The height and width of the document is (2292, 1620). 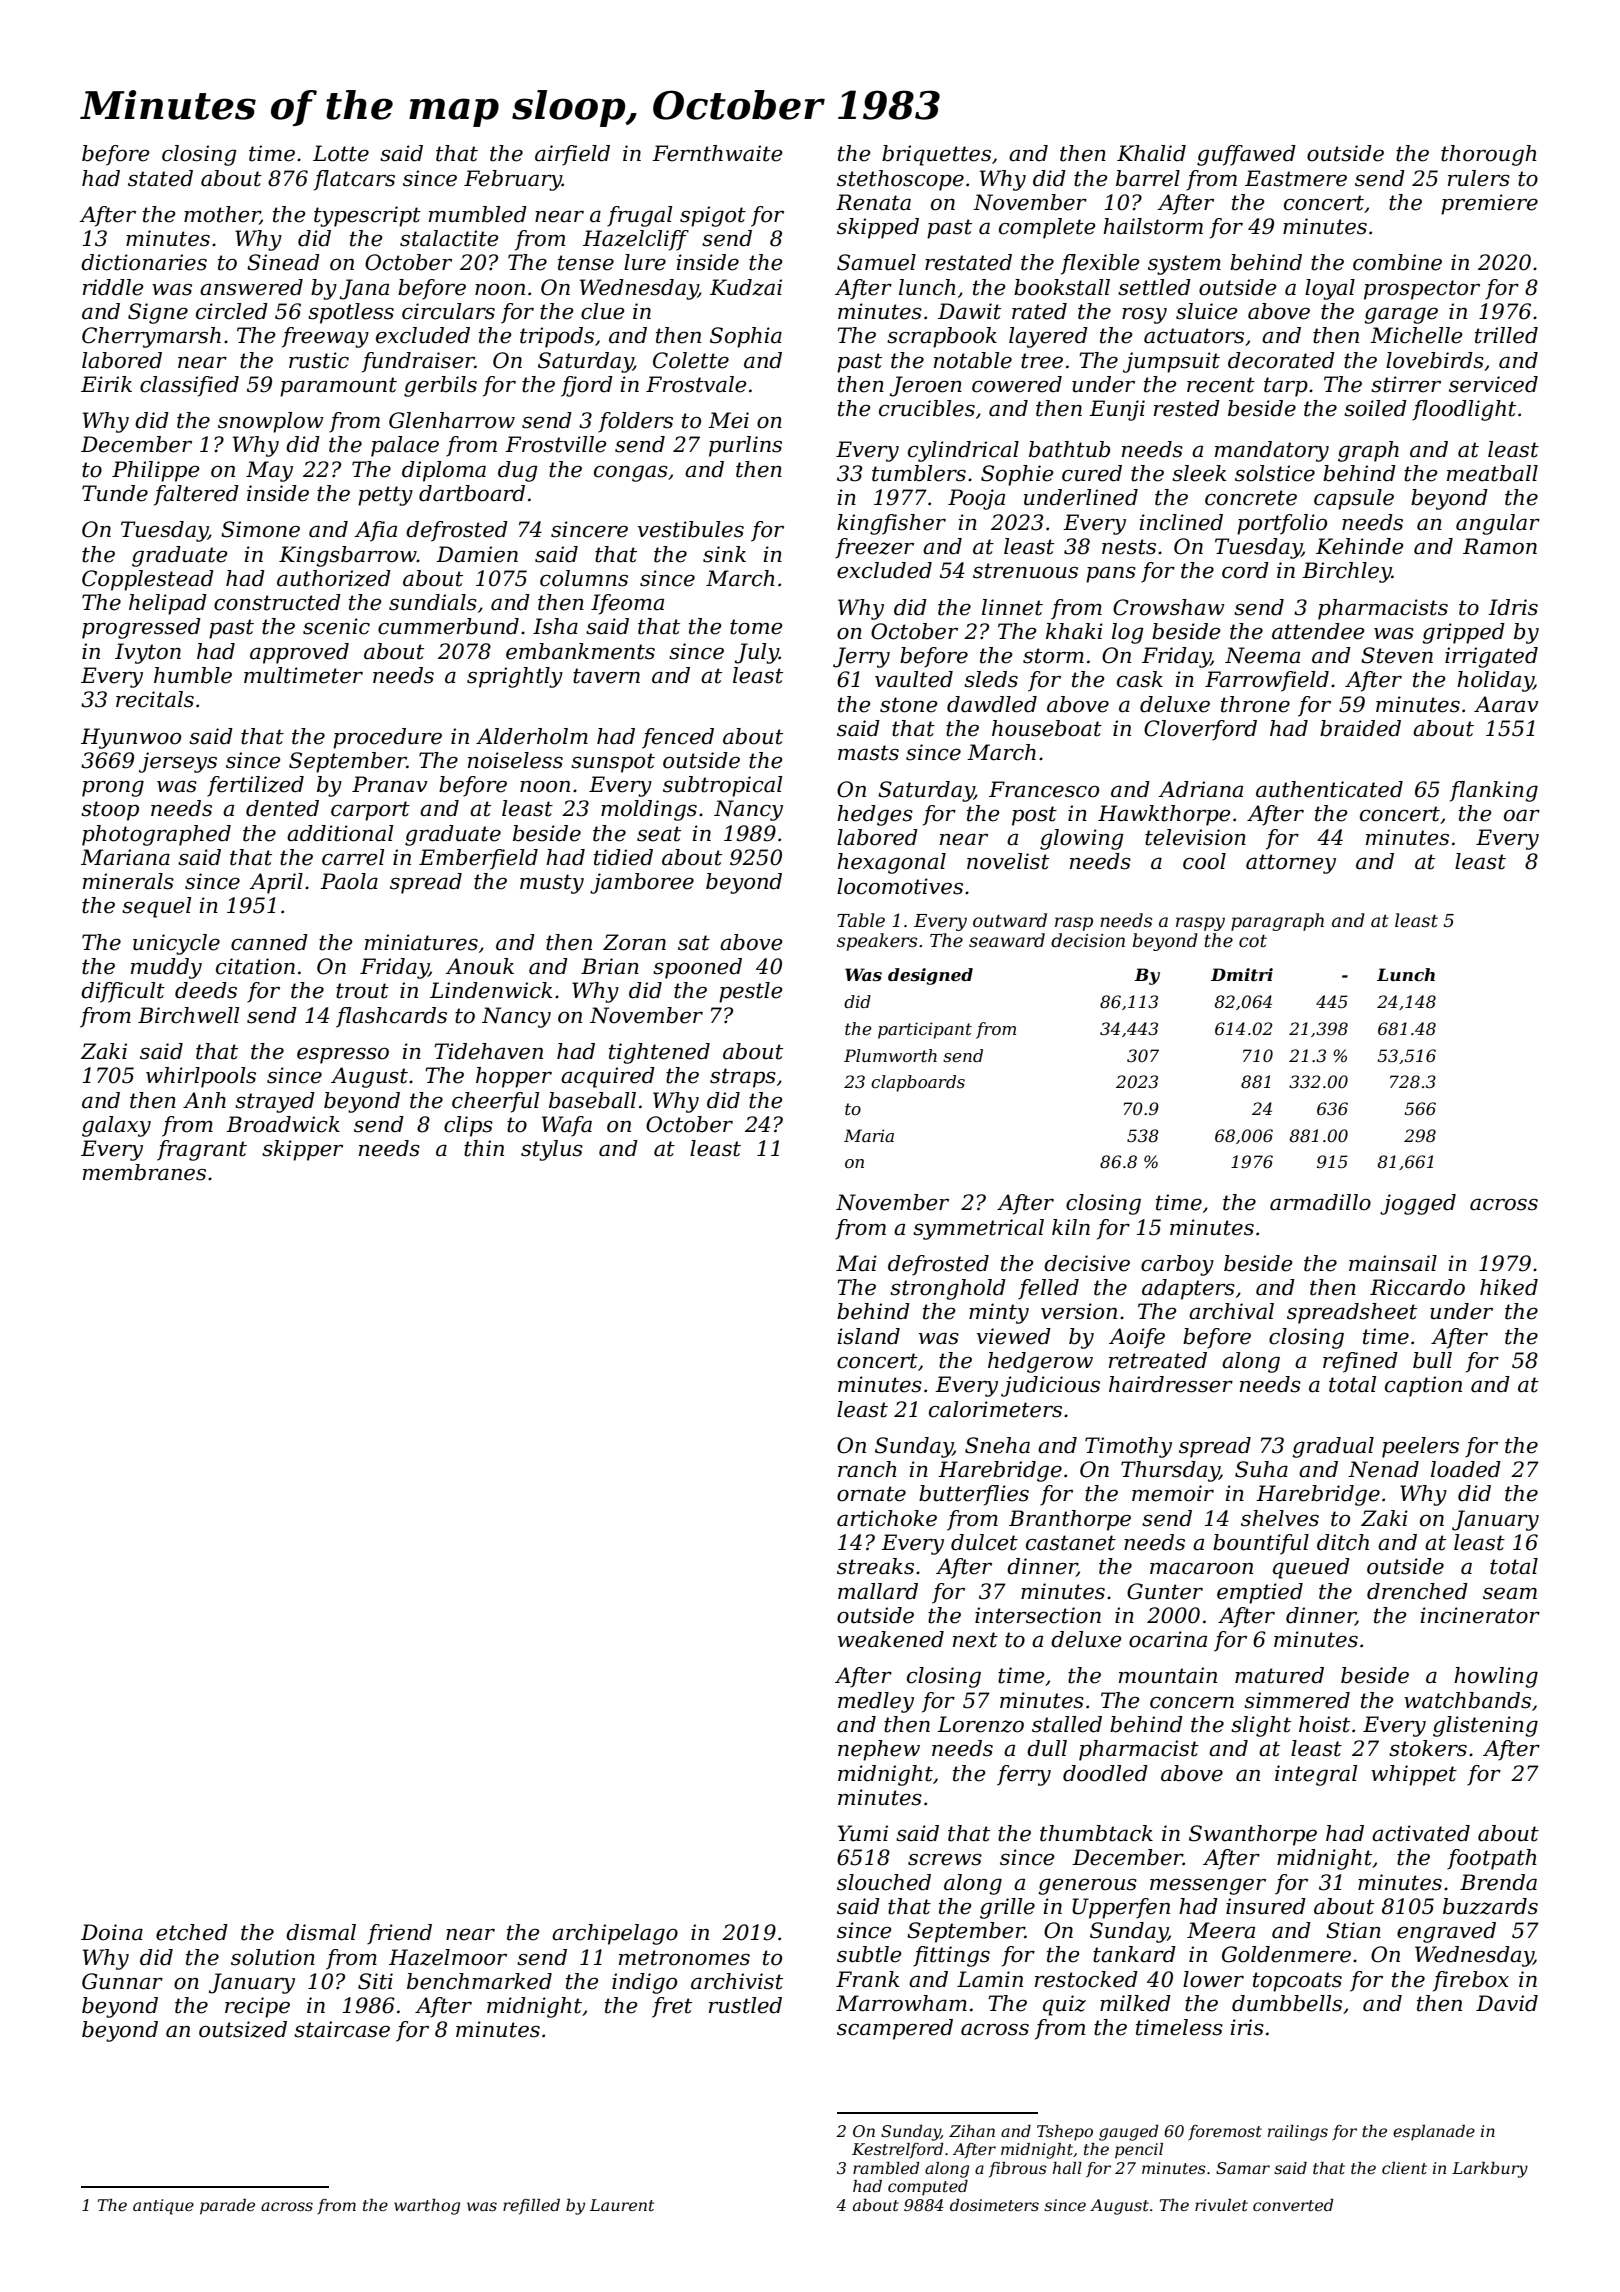 What do you see at coordinates (495, 1102) in the document?
I see `cheerful` at bounding box center [495, 1102].
